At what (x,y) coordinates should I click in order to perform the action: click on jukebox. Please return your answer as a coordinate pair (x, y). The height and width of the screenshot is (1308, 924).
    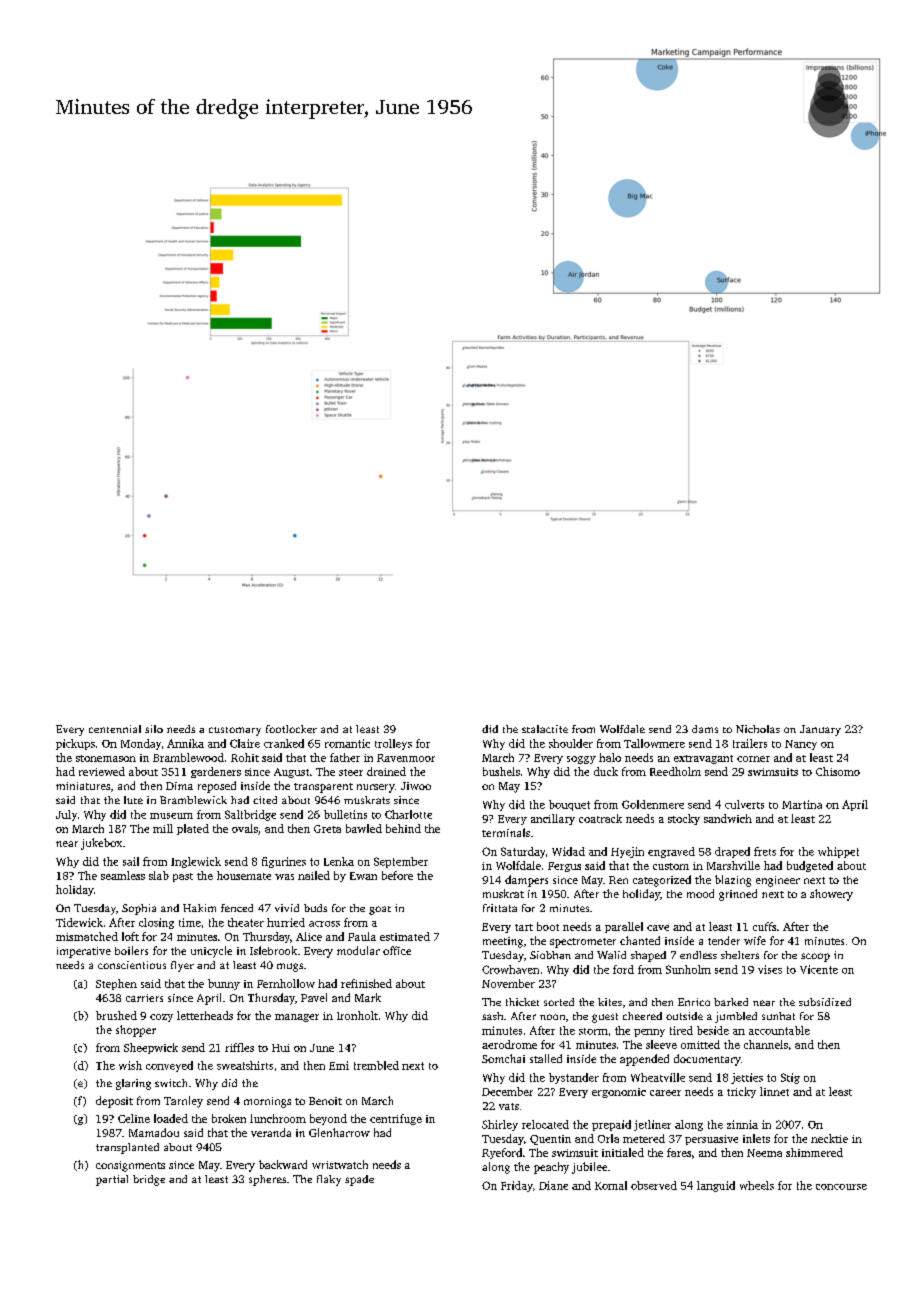
    Looking at the image, I should click on (101, 844).
